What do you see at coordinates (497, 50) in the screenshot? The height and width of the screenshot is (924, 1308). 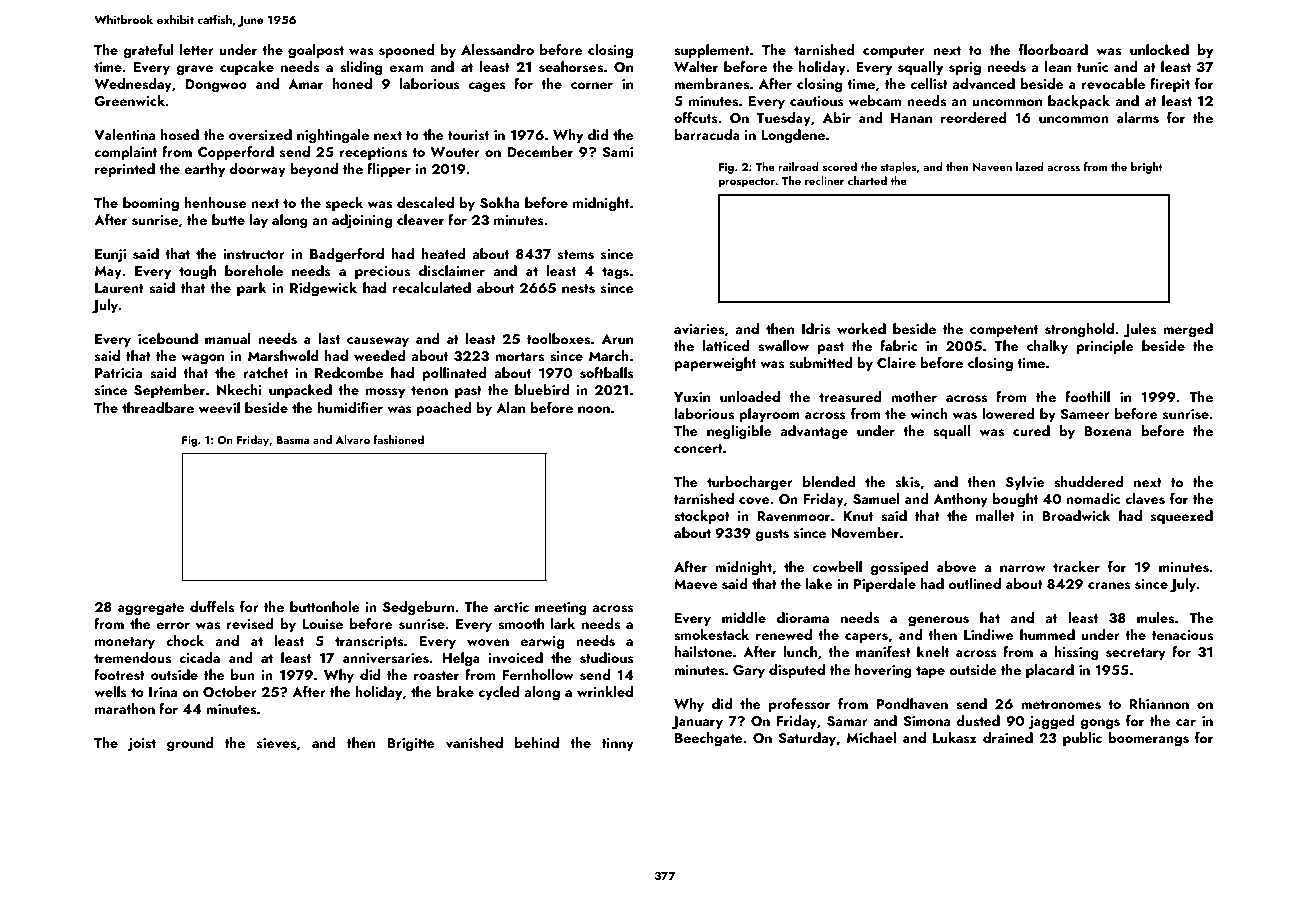 I see `Alessandro` at bounding box center [497, 50].
